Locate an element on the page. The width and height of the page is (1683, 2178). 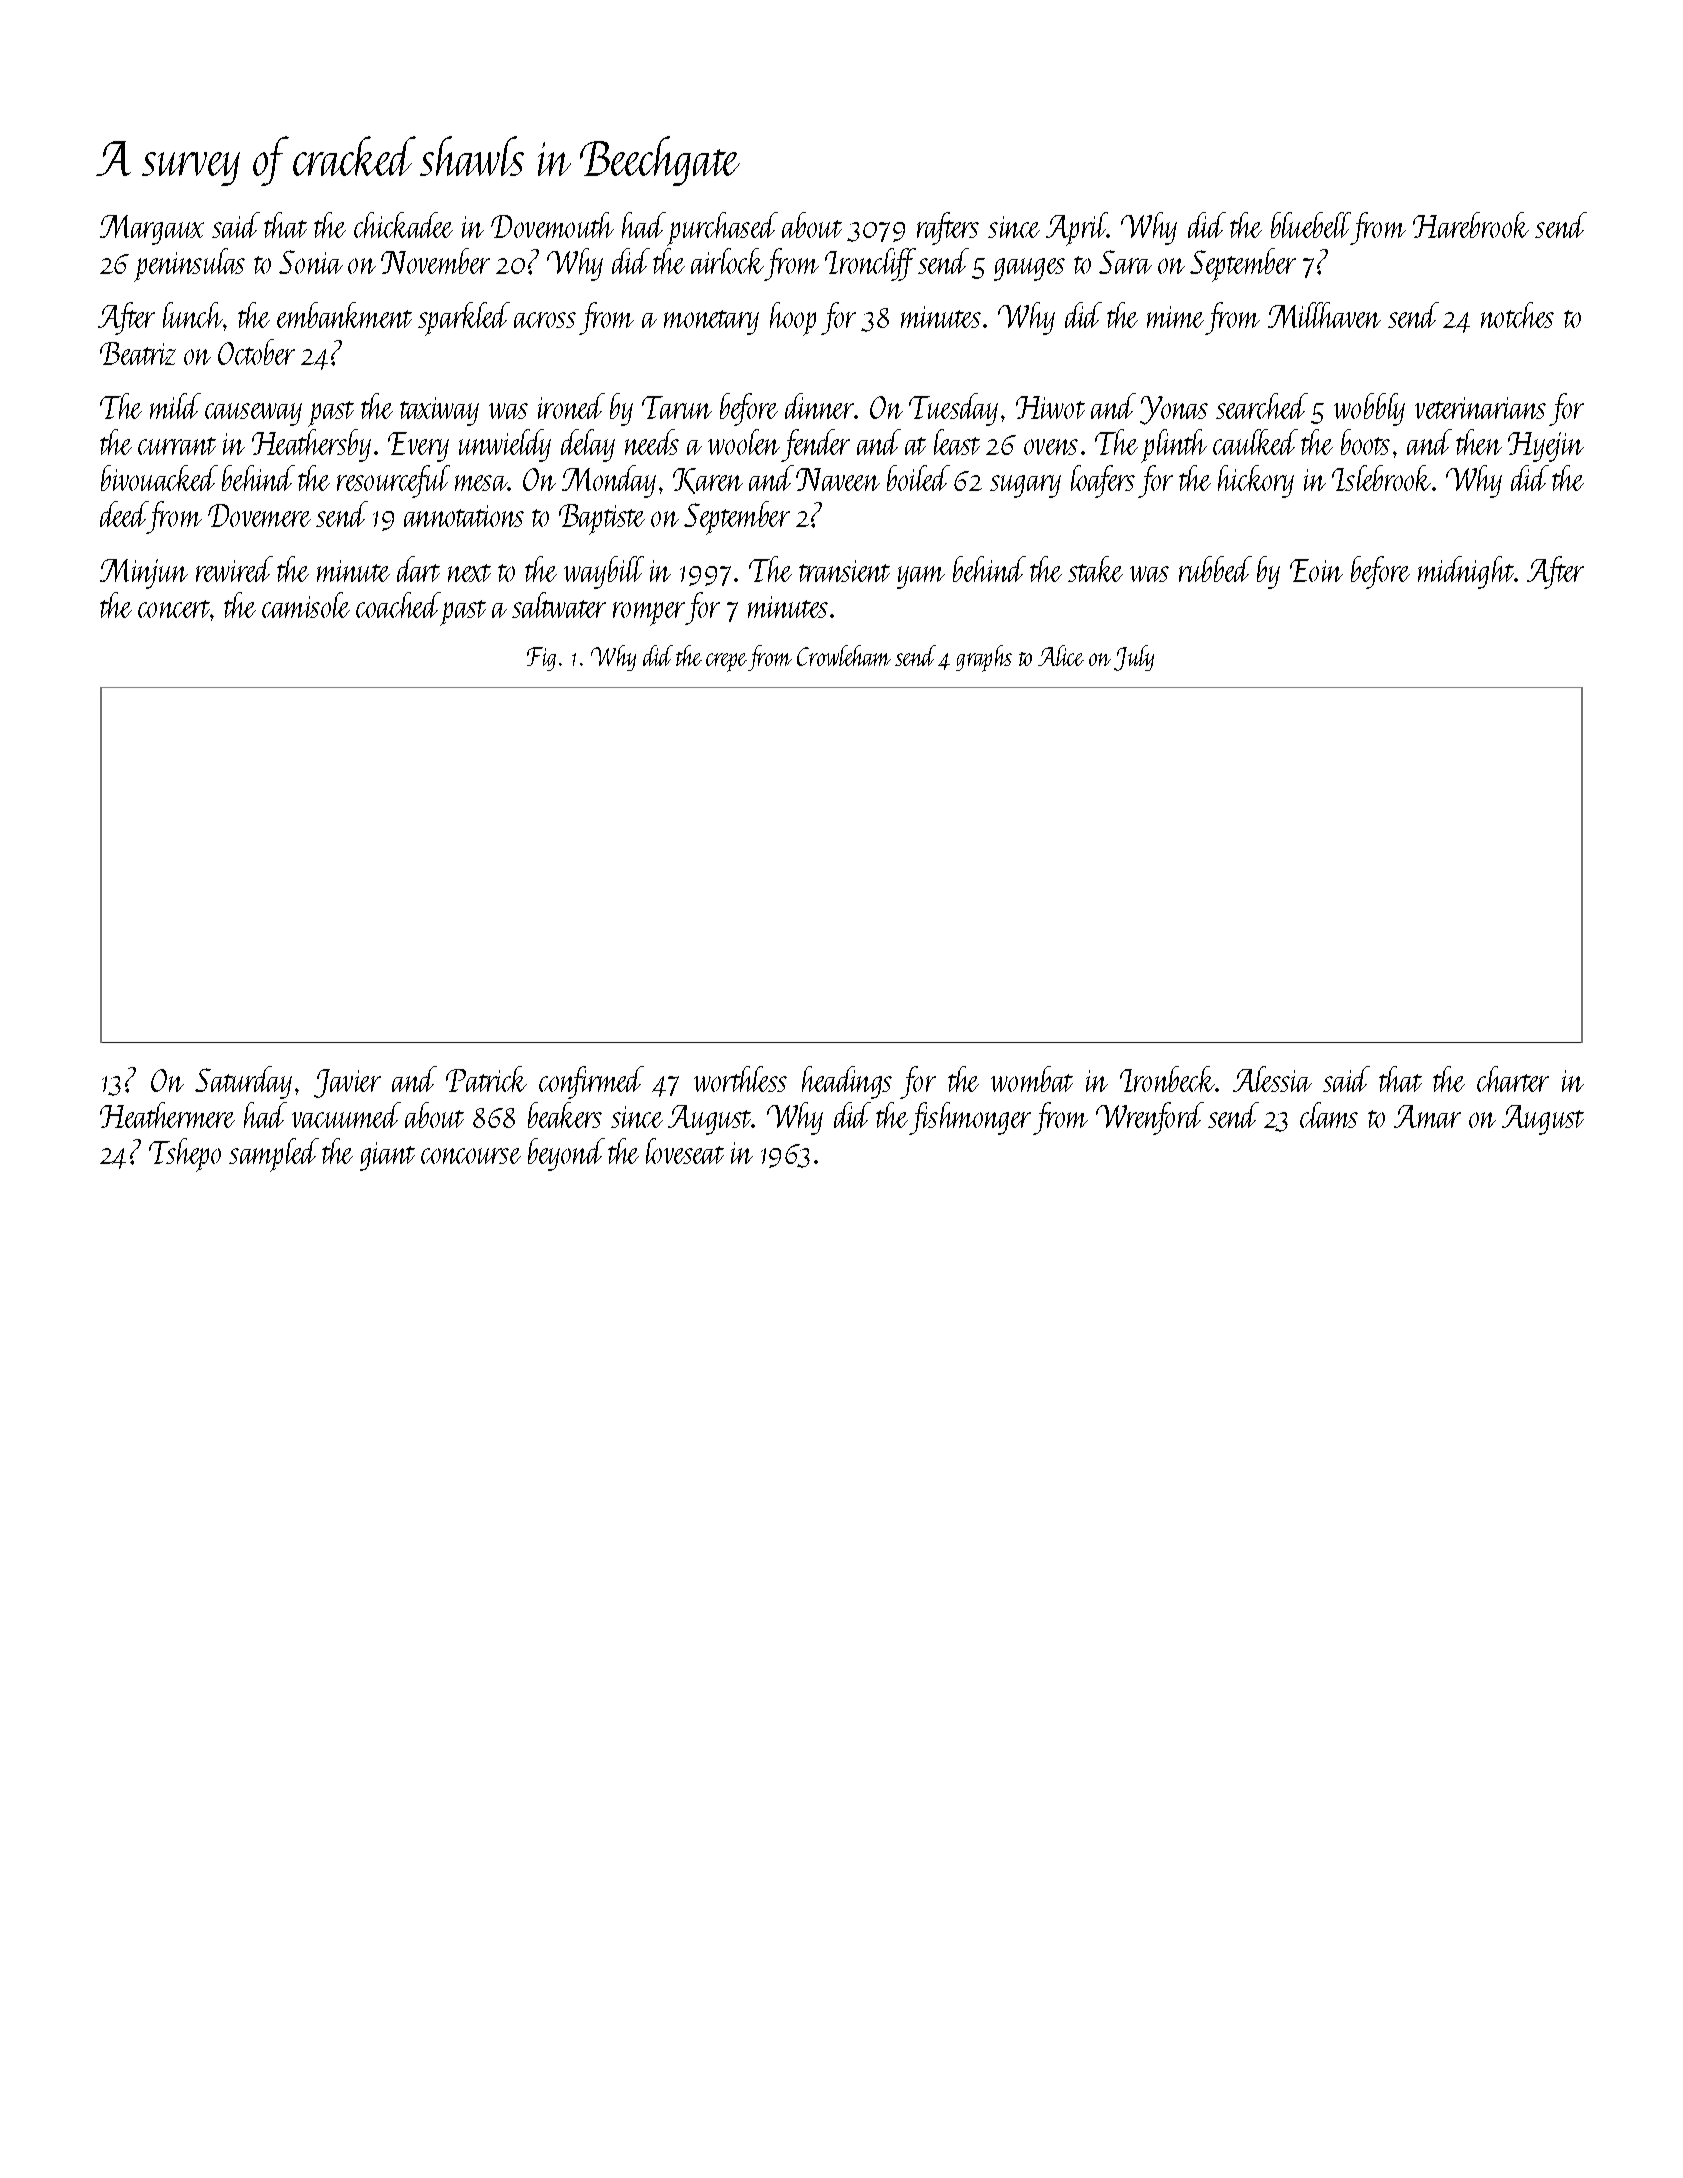
Hyejin is located at coordinates (1546, 447).
